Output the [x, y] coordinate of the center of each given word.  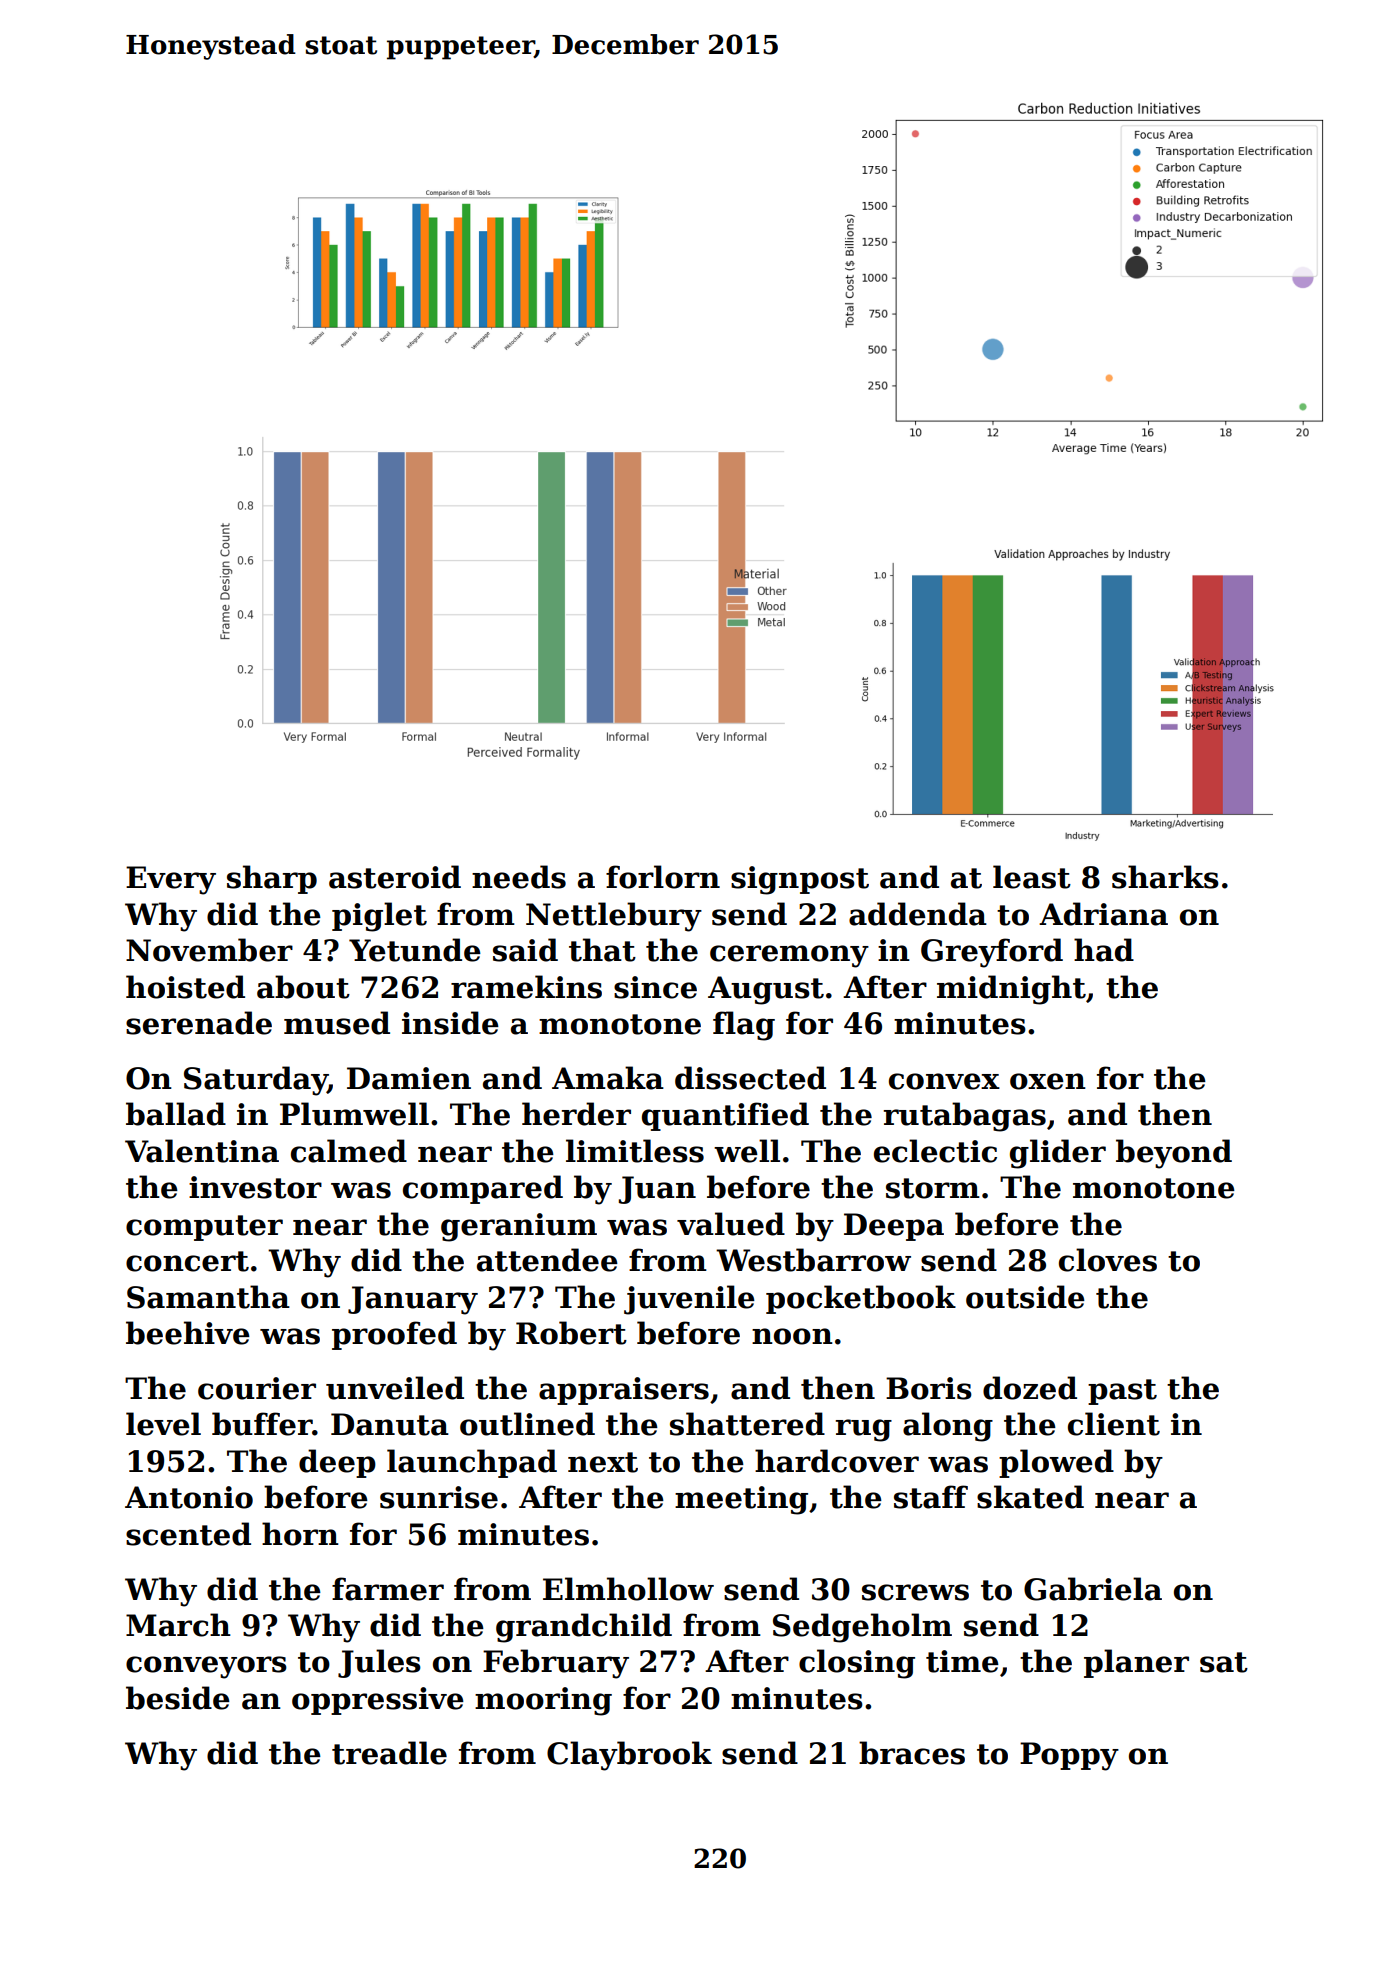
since [655, 987]
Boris [929, 1388]
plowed [1056, 1463]
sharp [272, 879]
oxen [1048, 1081]
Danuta [390, 1424]
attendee [547, 1260]
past [1122, 1392]
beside [178, 1698]
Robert [571, 1333]
